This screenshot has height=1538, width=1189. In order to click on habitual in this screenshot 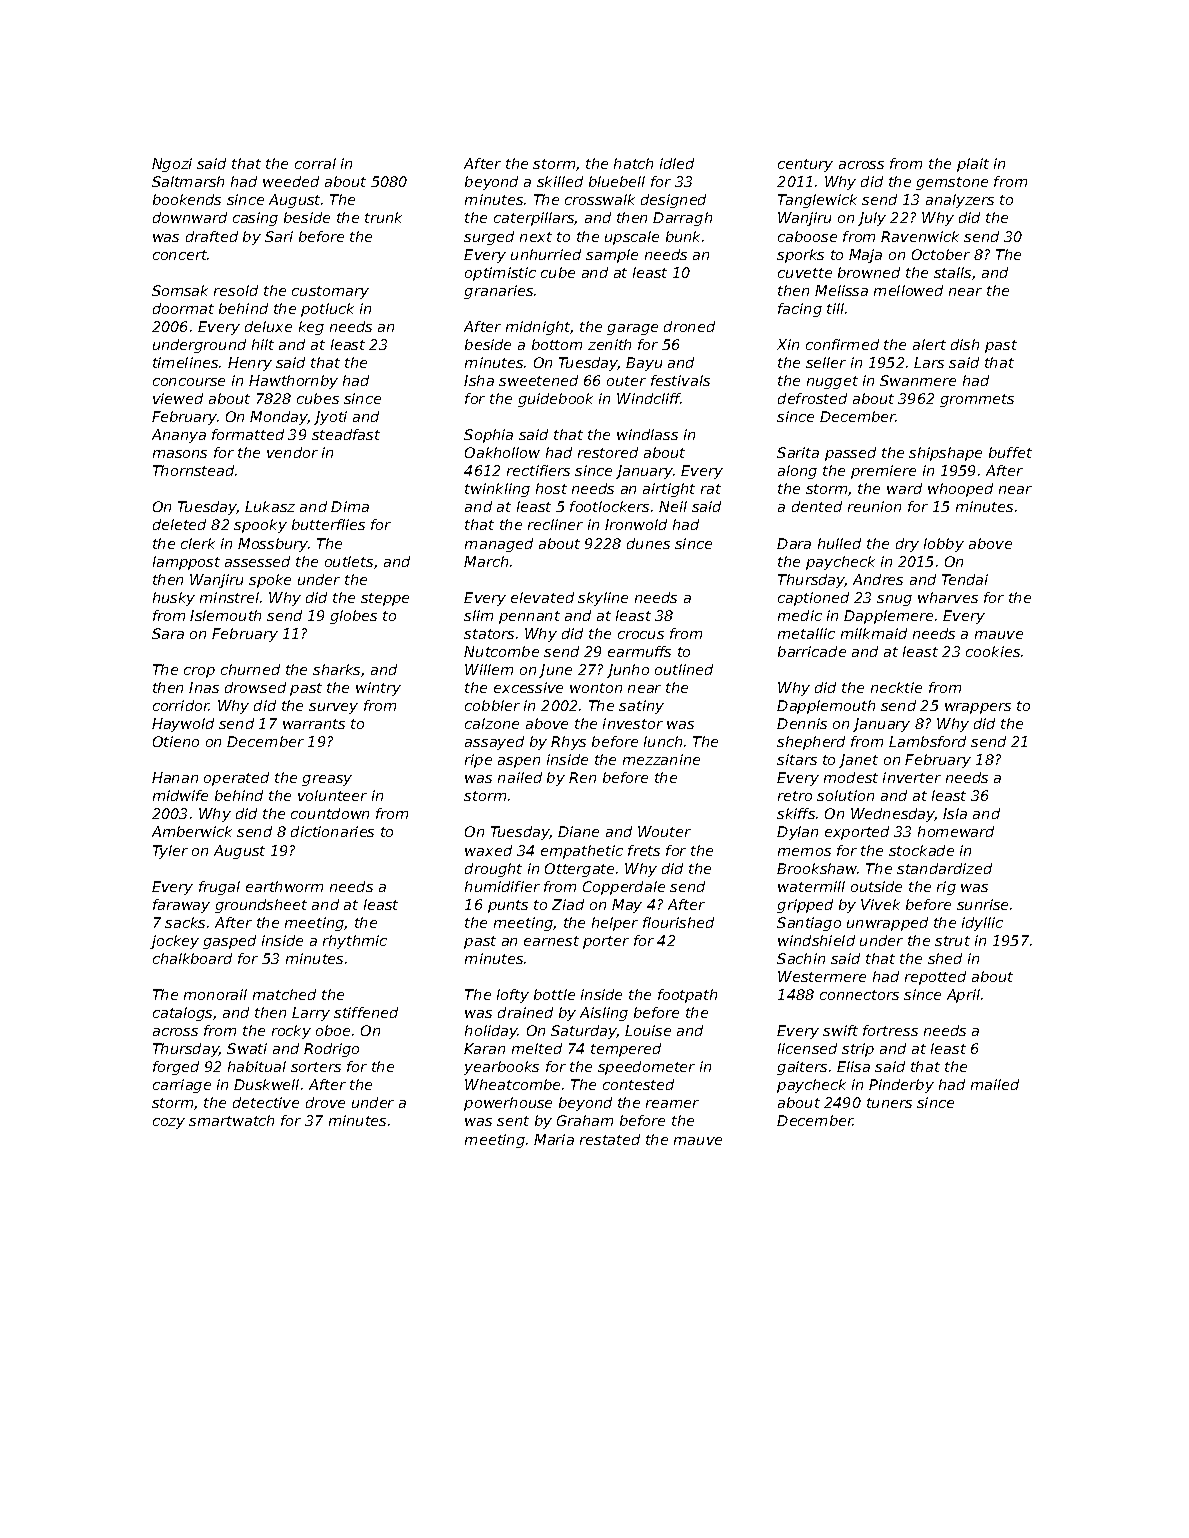, I will do `click(257, 1066)`.
